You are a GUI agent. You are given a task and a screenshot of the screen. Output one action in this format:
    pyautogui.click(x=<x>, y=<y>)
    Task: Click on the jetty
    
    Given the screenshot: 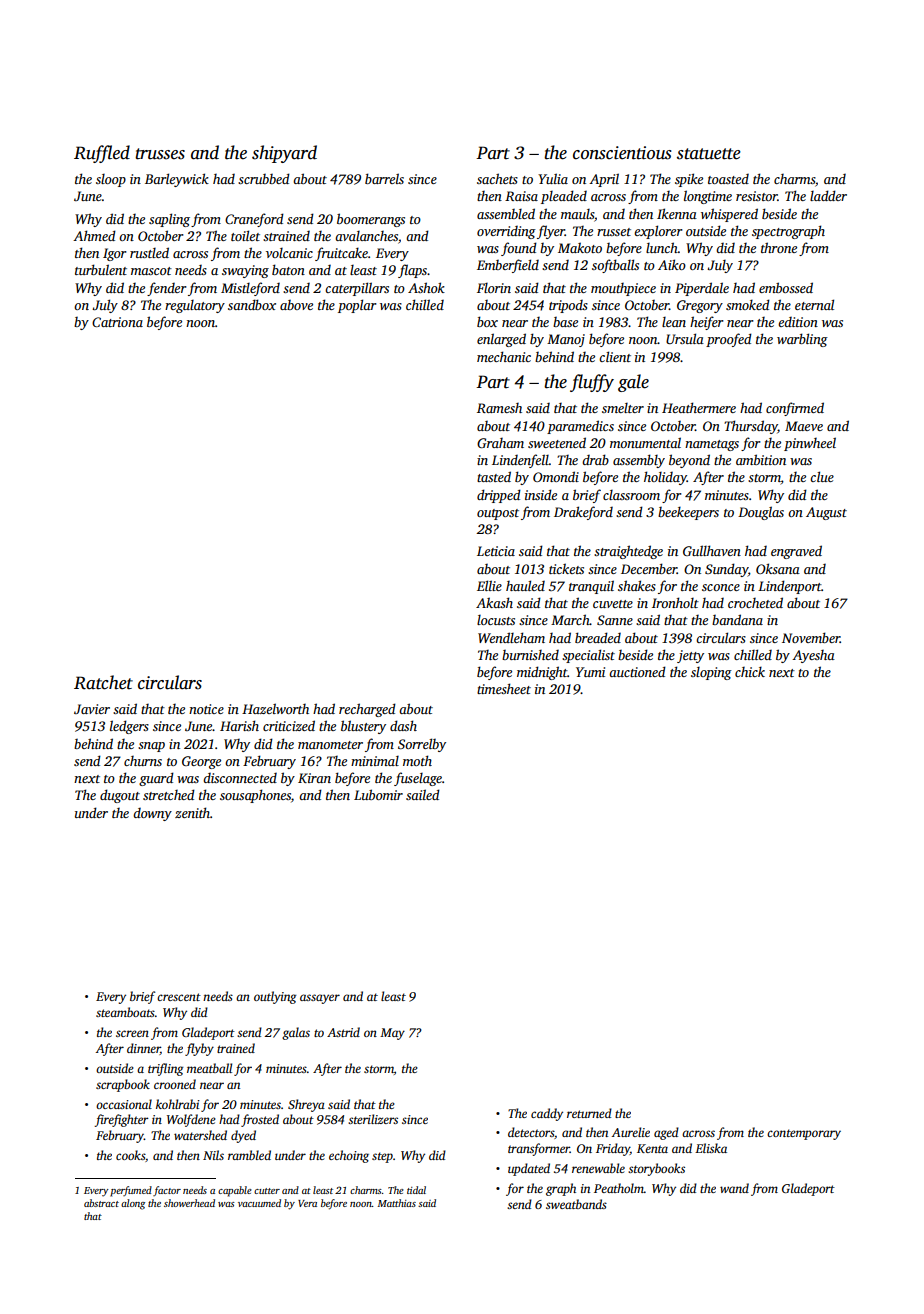 What is the action you would take?
    pyautogui.click(x=690, y=656)
